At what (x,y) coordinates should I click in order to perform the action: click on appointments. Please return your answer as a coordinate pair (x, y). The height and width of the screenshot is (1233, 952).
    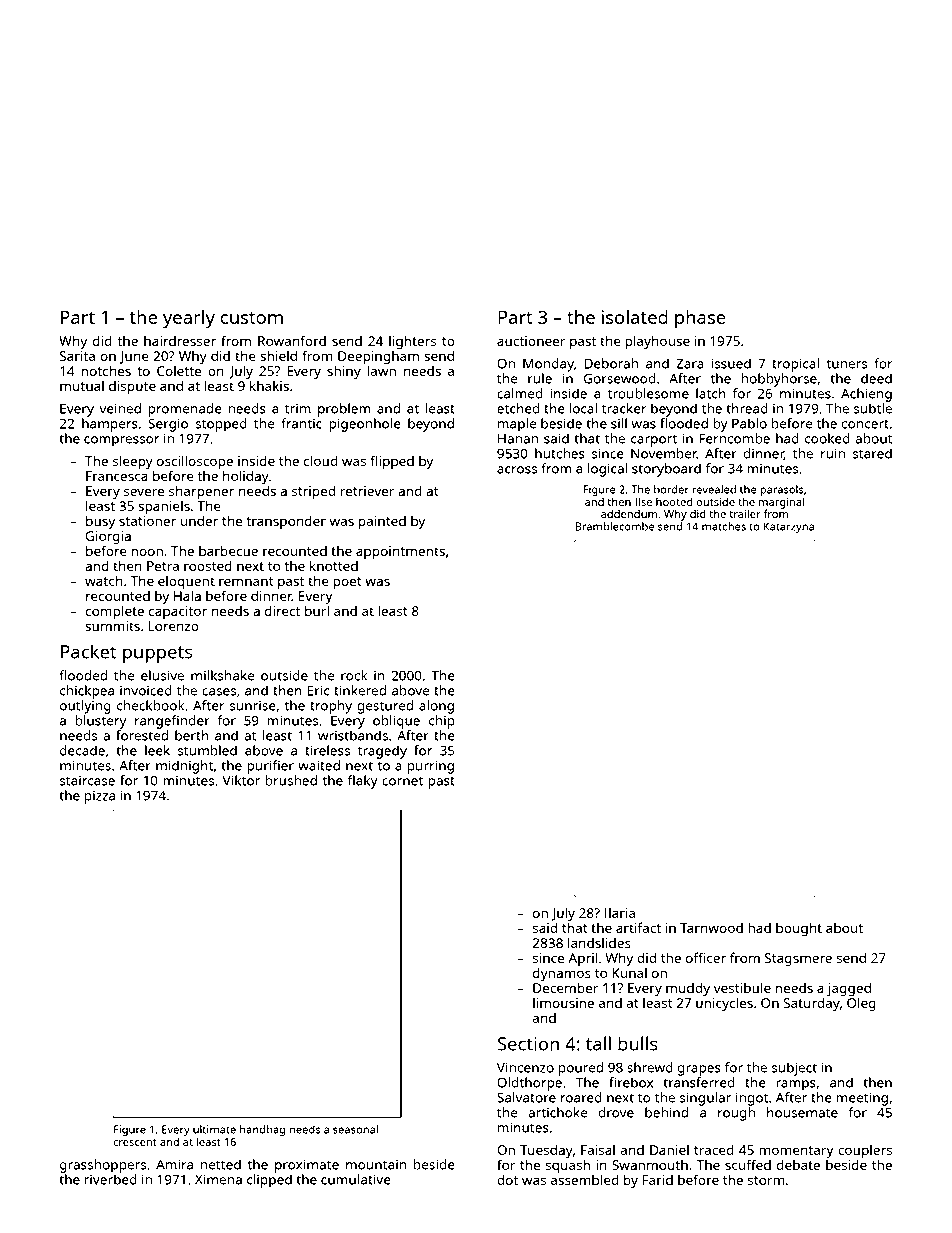
    Looking at the image, I should click on (400, 552).
